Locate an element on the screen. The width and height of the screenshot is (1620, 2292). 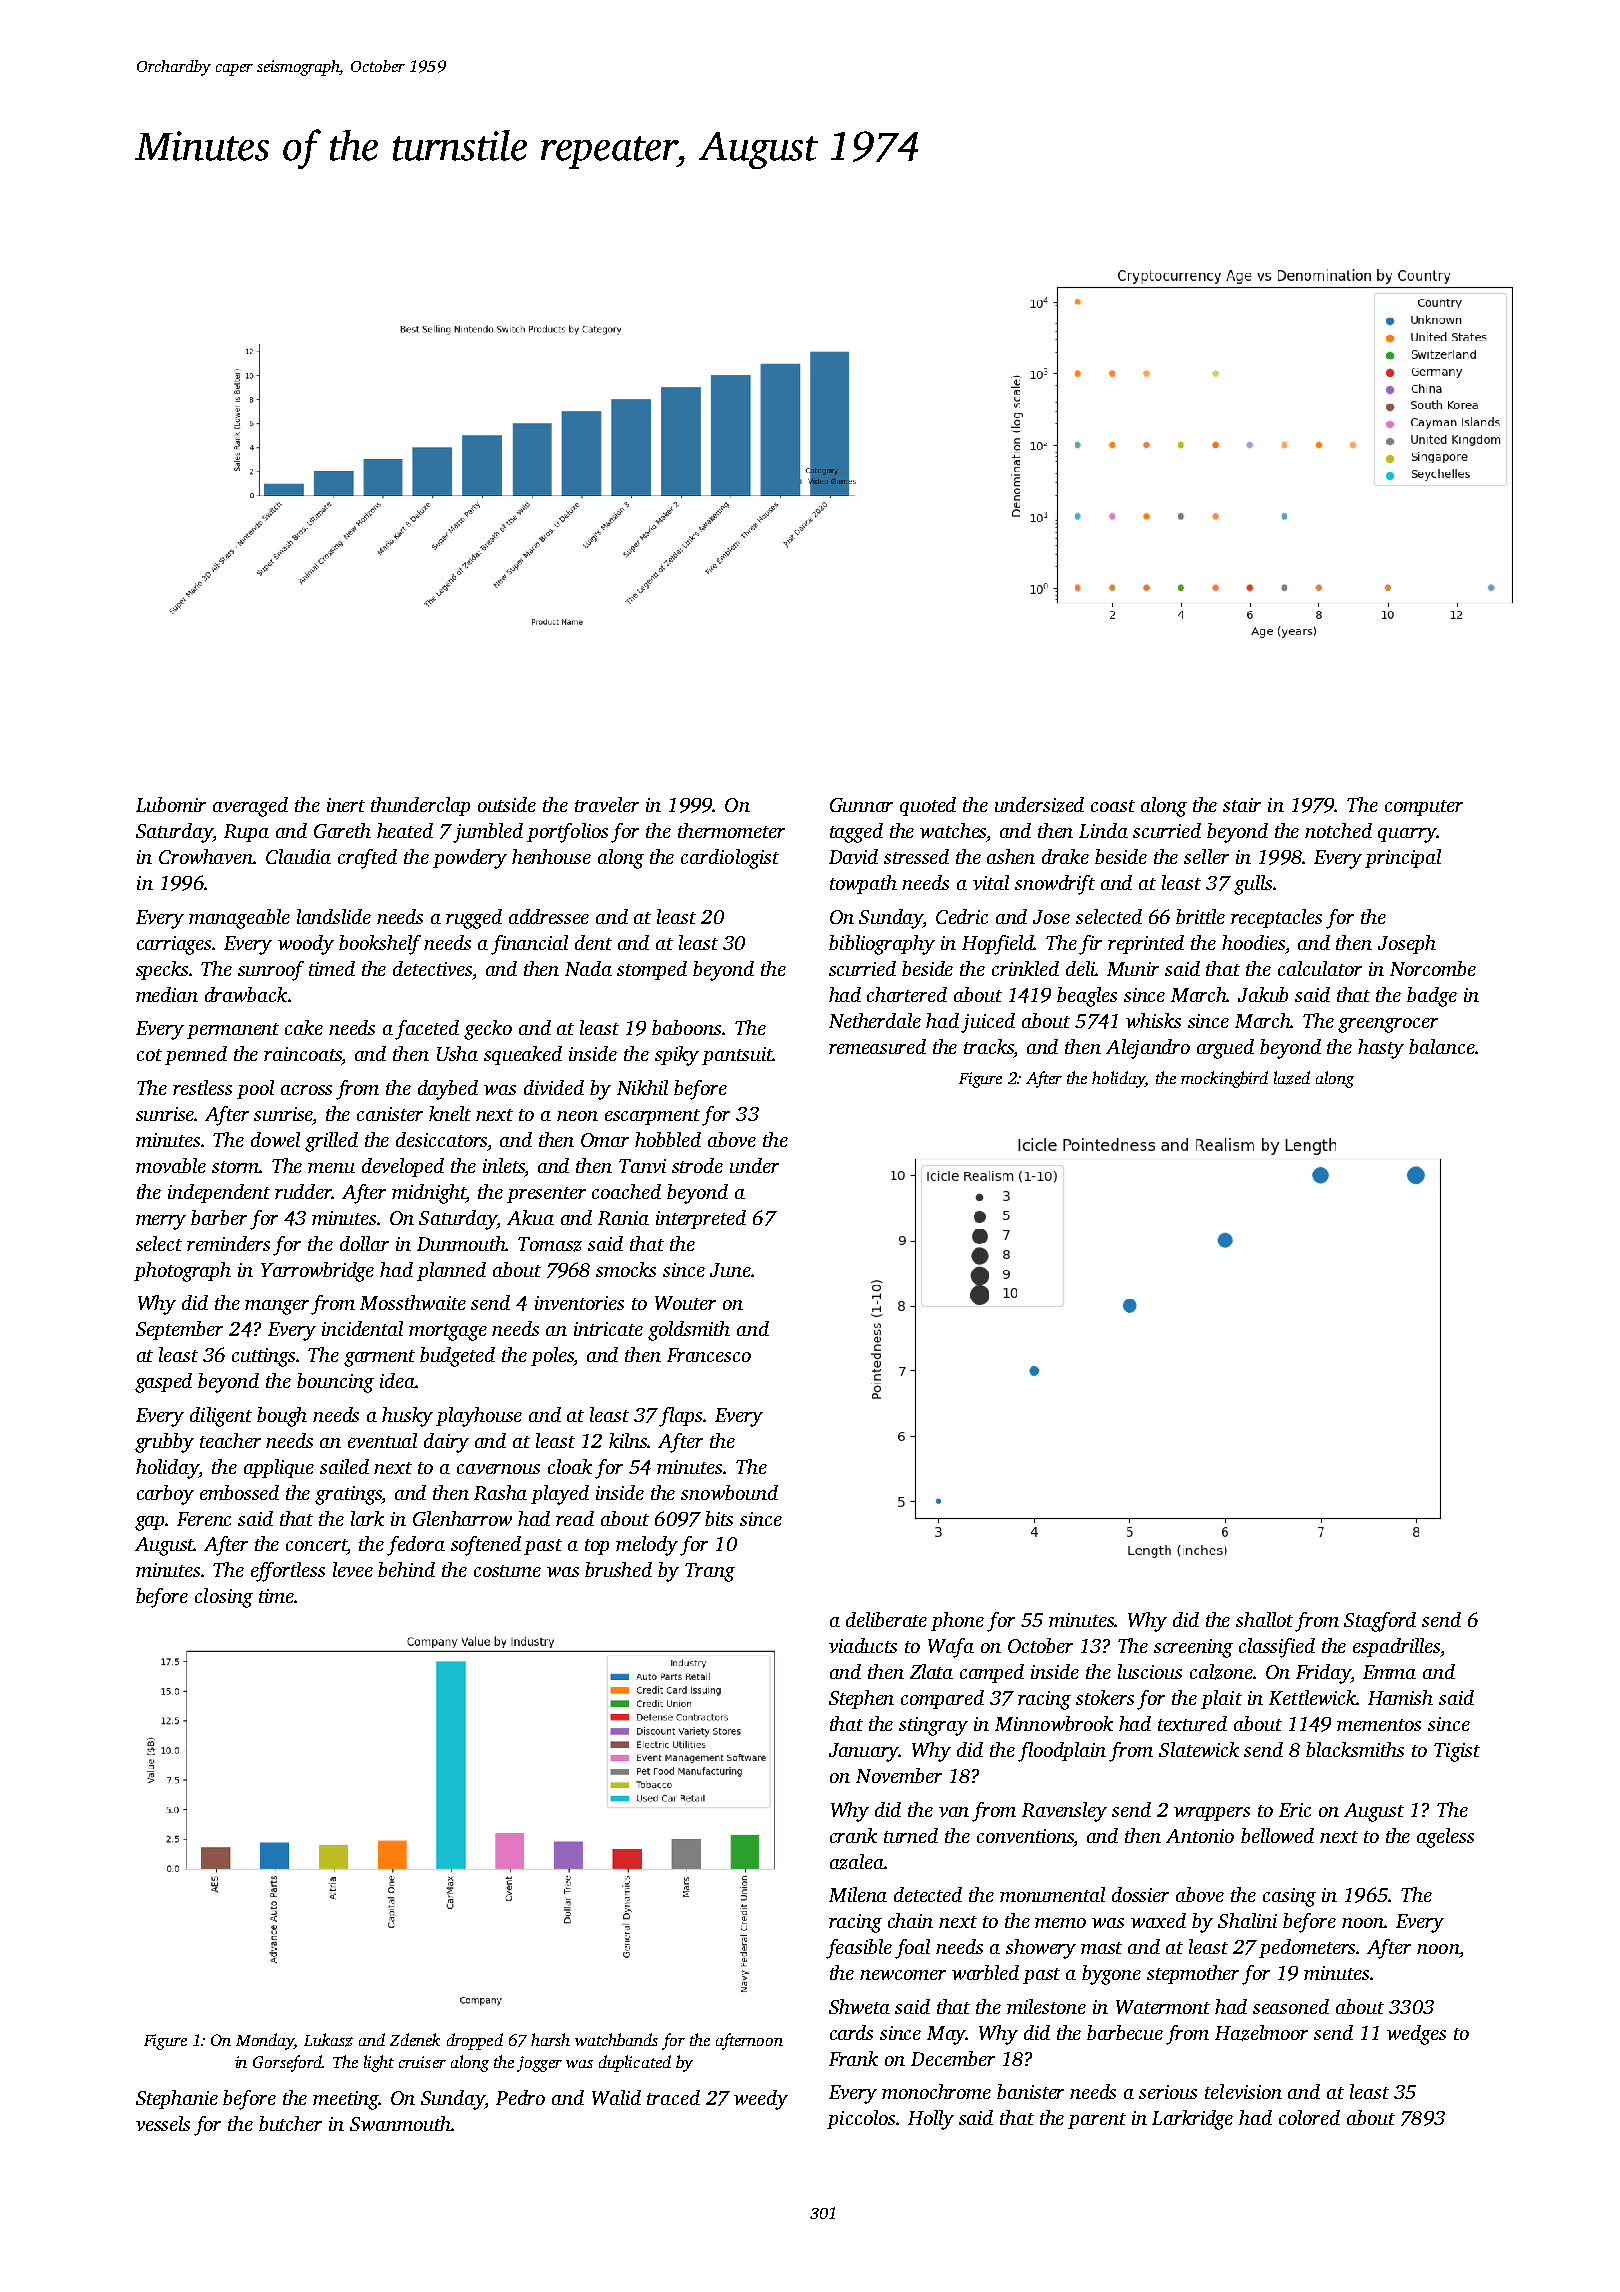
Zlata is located at coordinates (931, 1671).
